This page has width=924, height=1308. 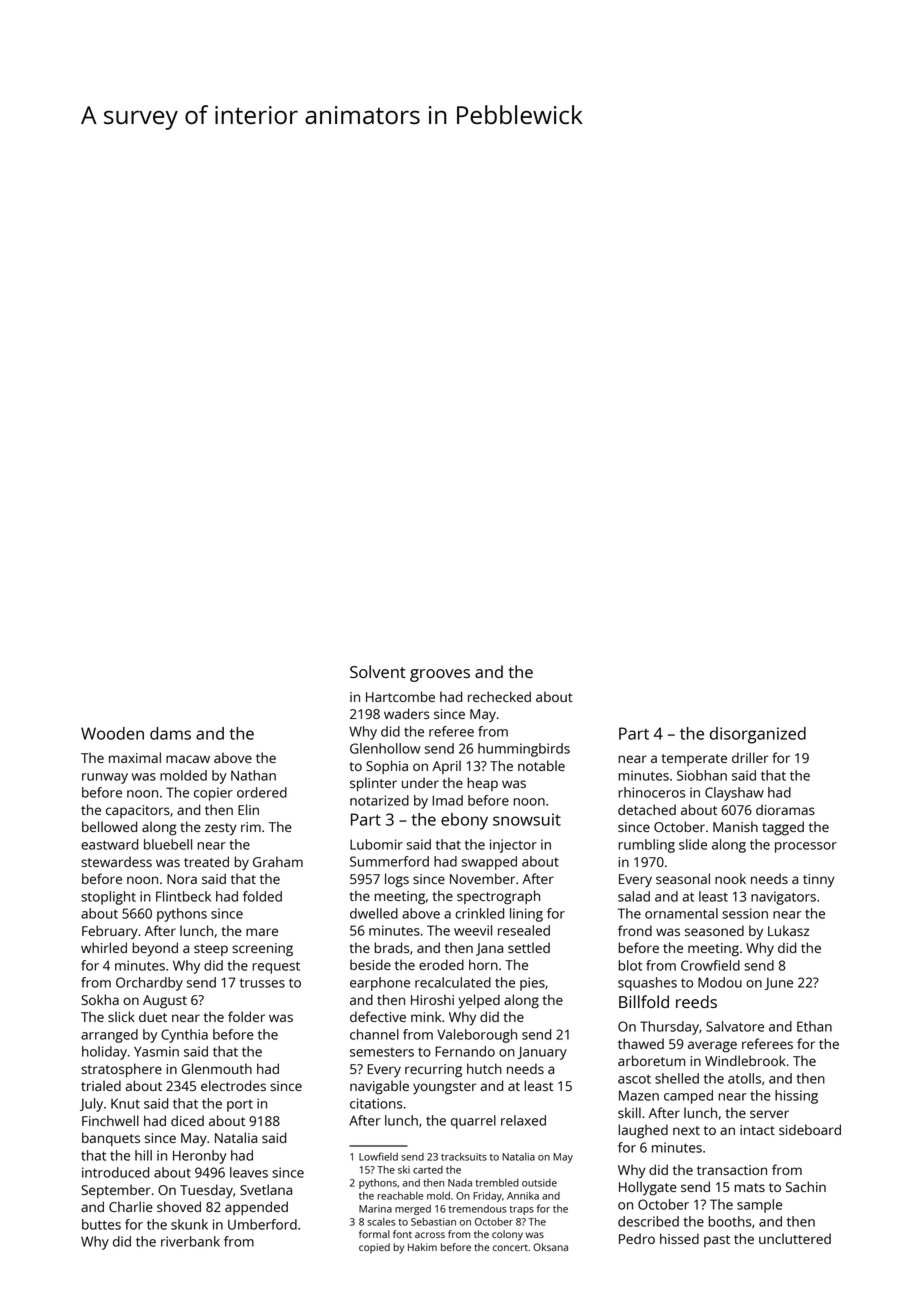 What do you see at coordinates (779, 984) in the page?
I see `June` at bounding box center [779, 984].
